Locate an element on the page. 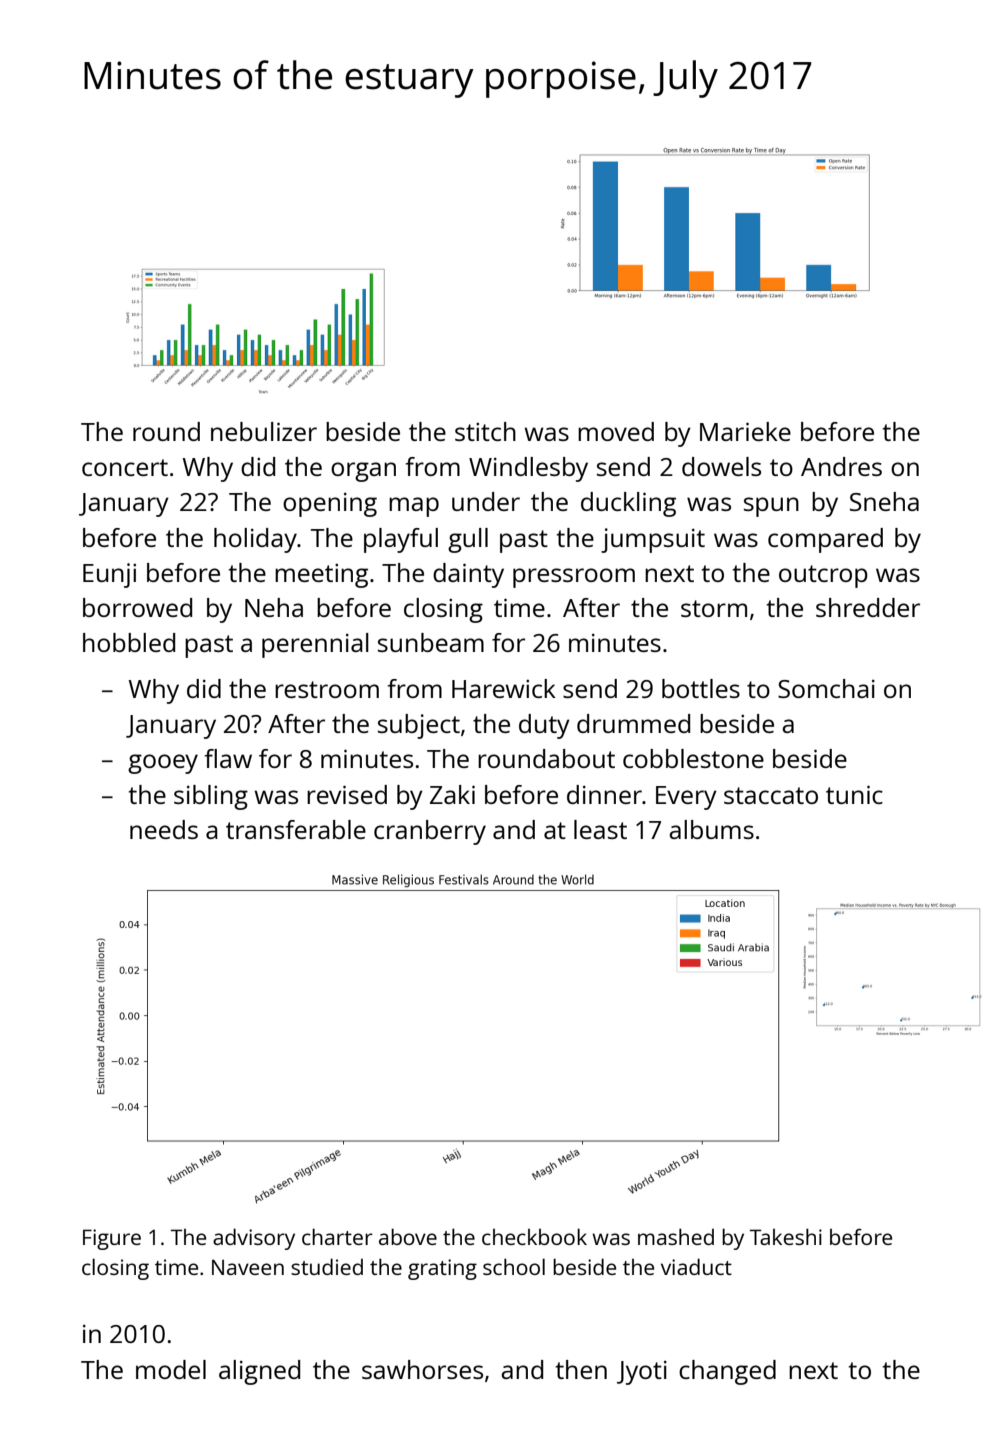  sunbeam is located at coordinates (431, 642).
